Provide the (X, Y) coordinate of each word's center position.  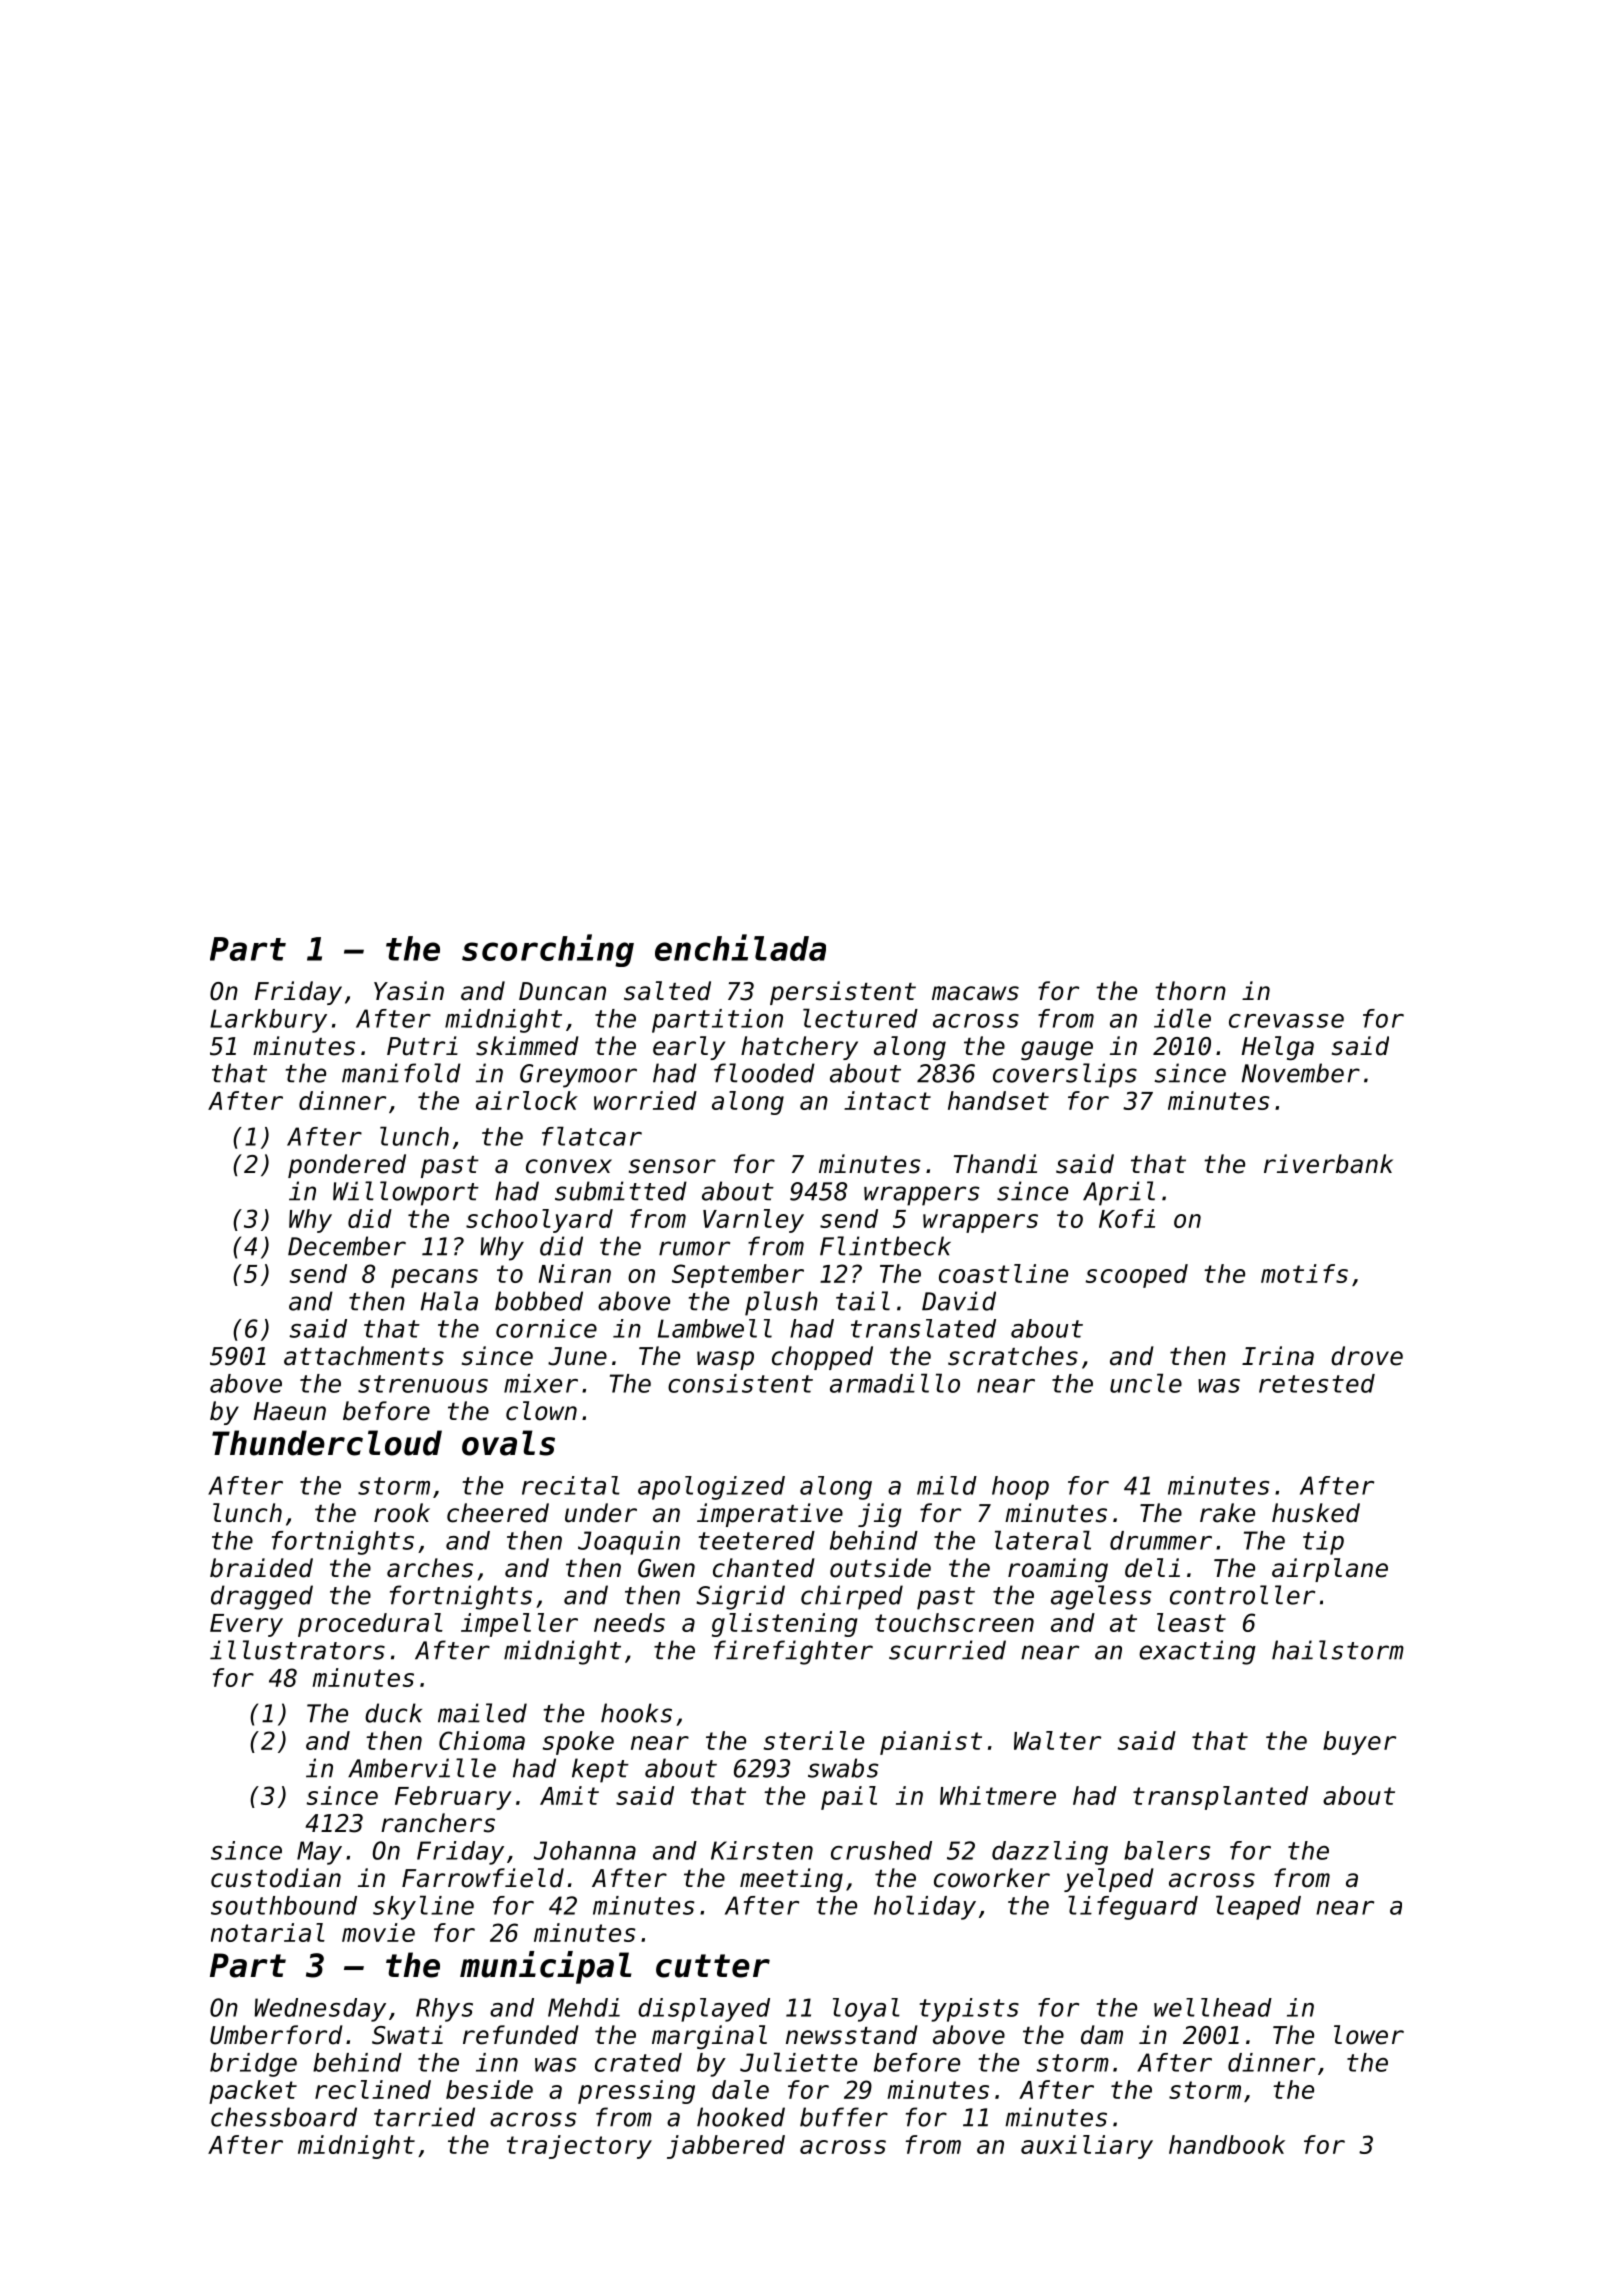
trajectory (579, 2147)
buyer (1359, 1743)
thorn (1190, 991)
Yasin (409, 991)
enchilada (740, 947)
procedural (370, 1625)
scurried (947, 1650)
